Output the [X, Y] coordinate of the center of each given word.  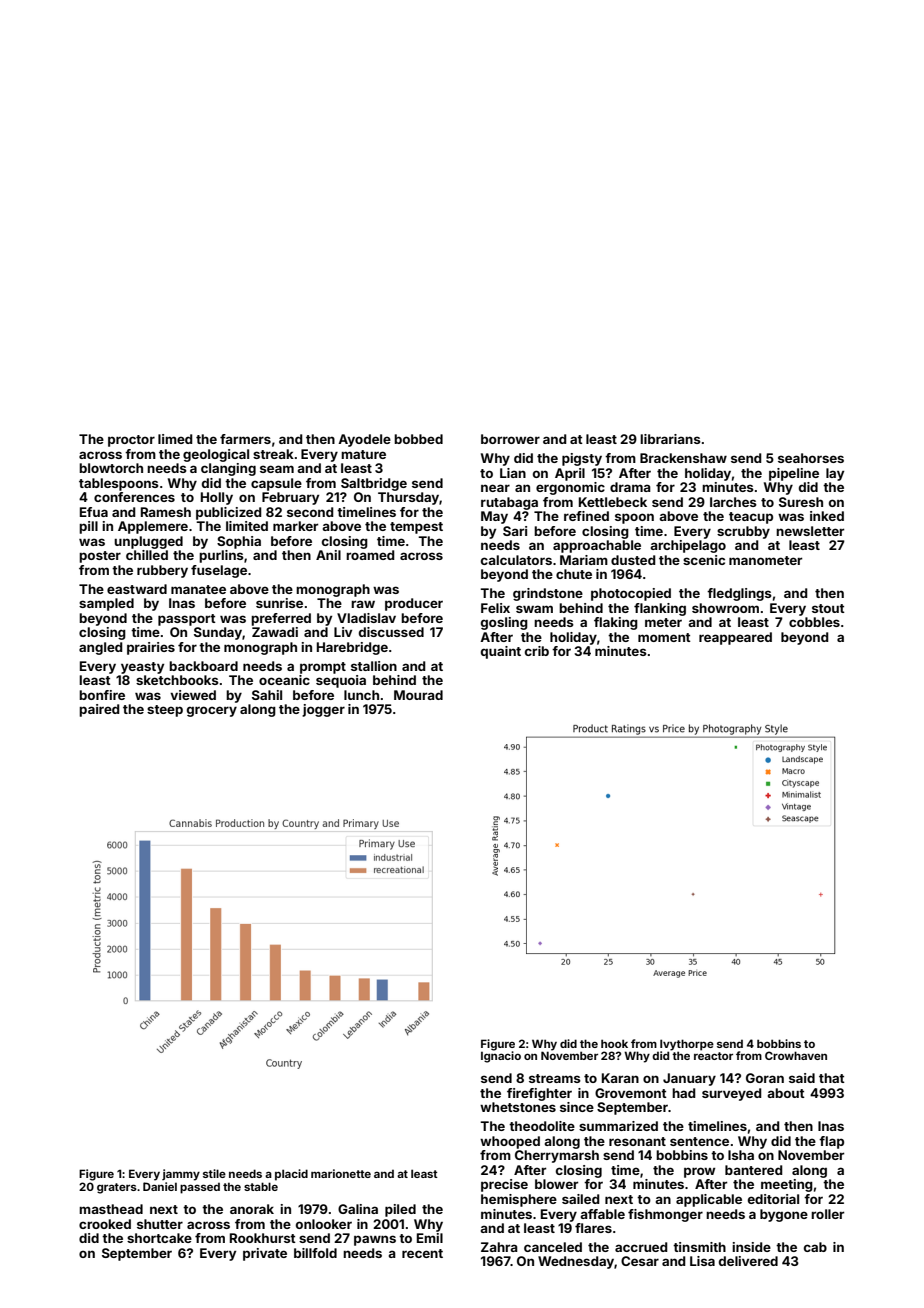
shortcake [159, 1238]
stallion [374, 666]
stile [214, 1173]
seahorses [811, 458]
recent [422, 1253]
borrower [510, 439]
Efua [94, 512]
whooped [510, 1142]
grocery [212, 711]
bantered [754, 1170]
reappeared [735, 638]
